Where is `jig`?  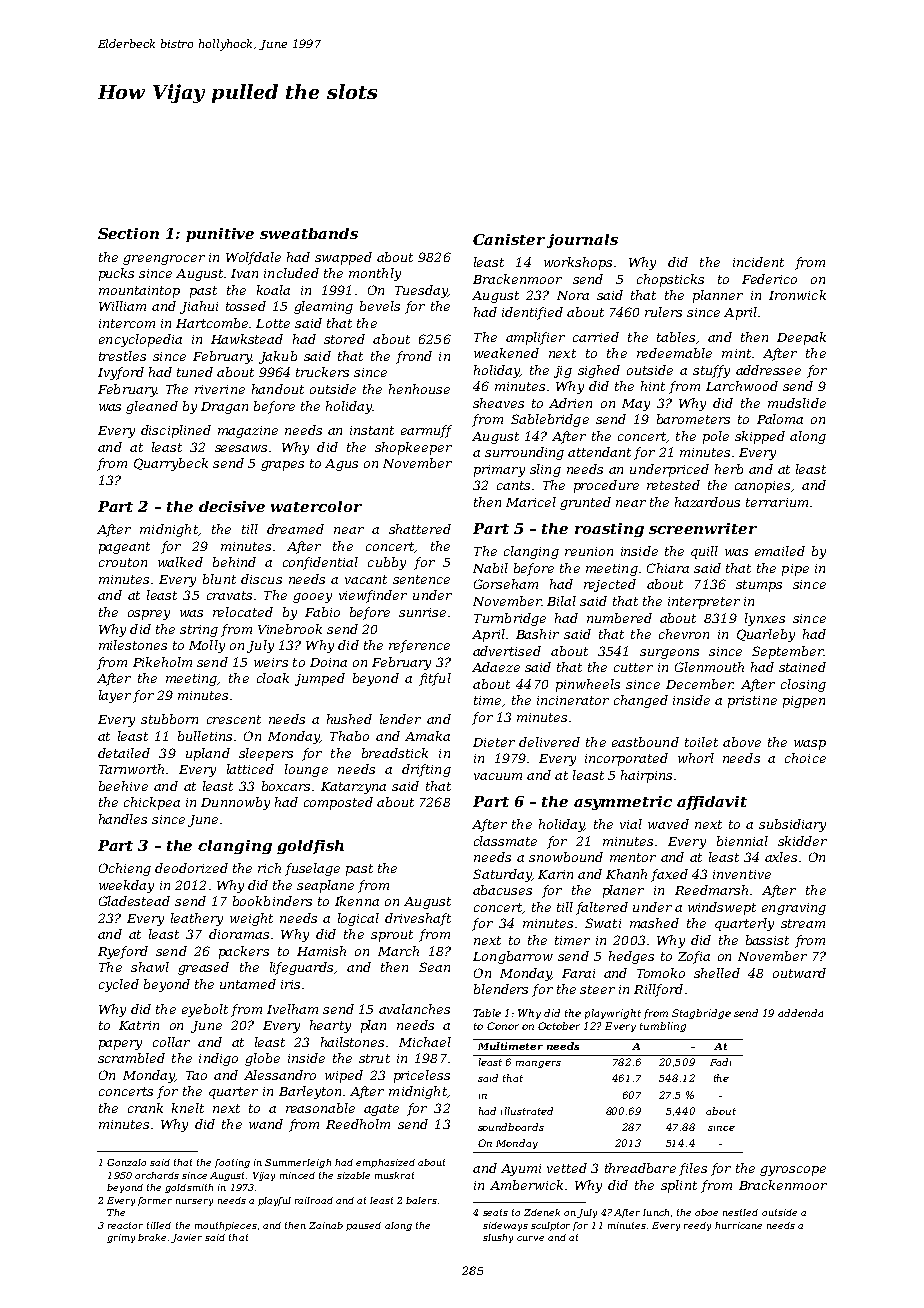
jig is located at coordinates (563, 372).
